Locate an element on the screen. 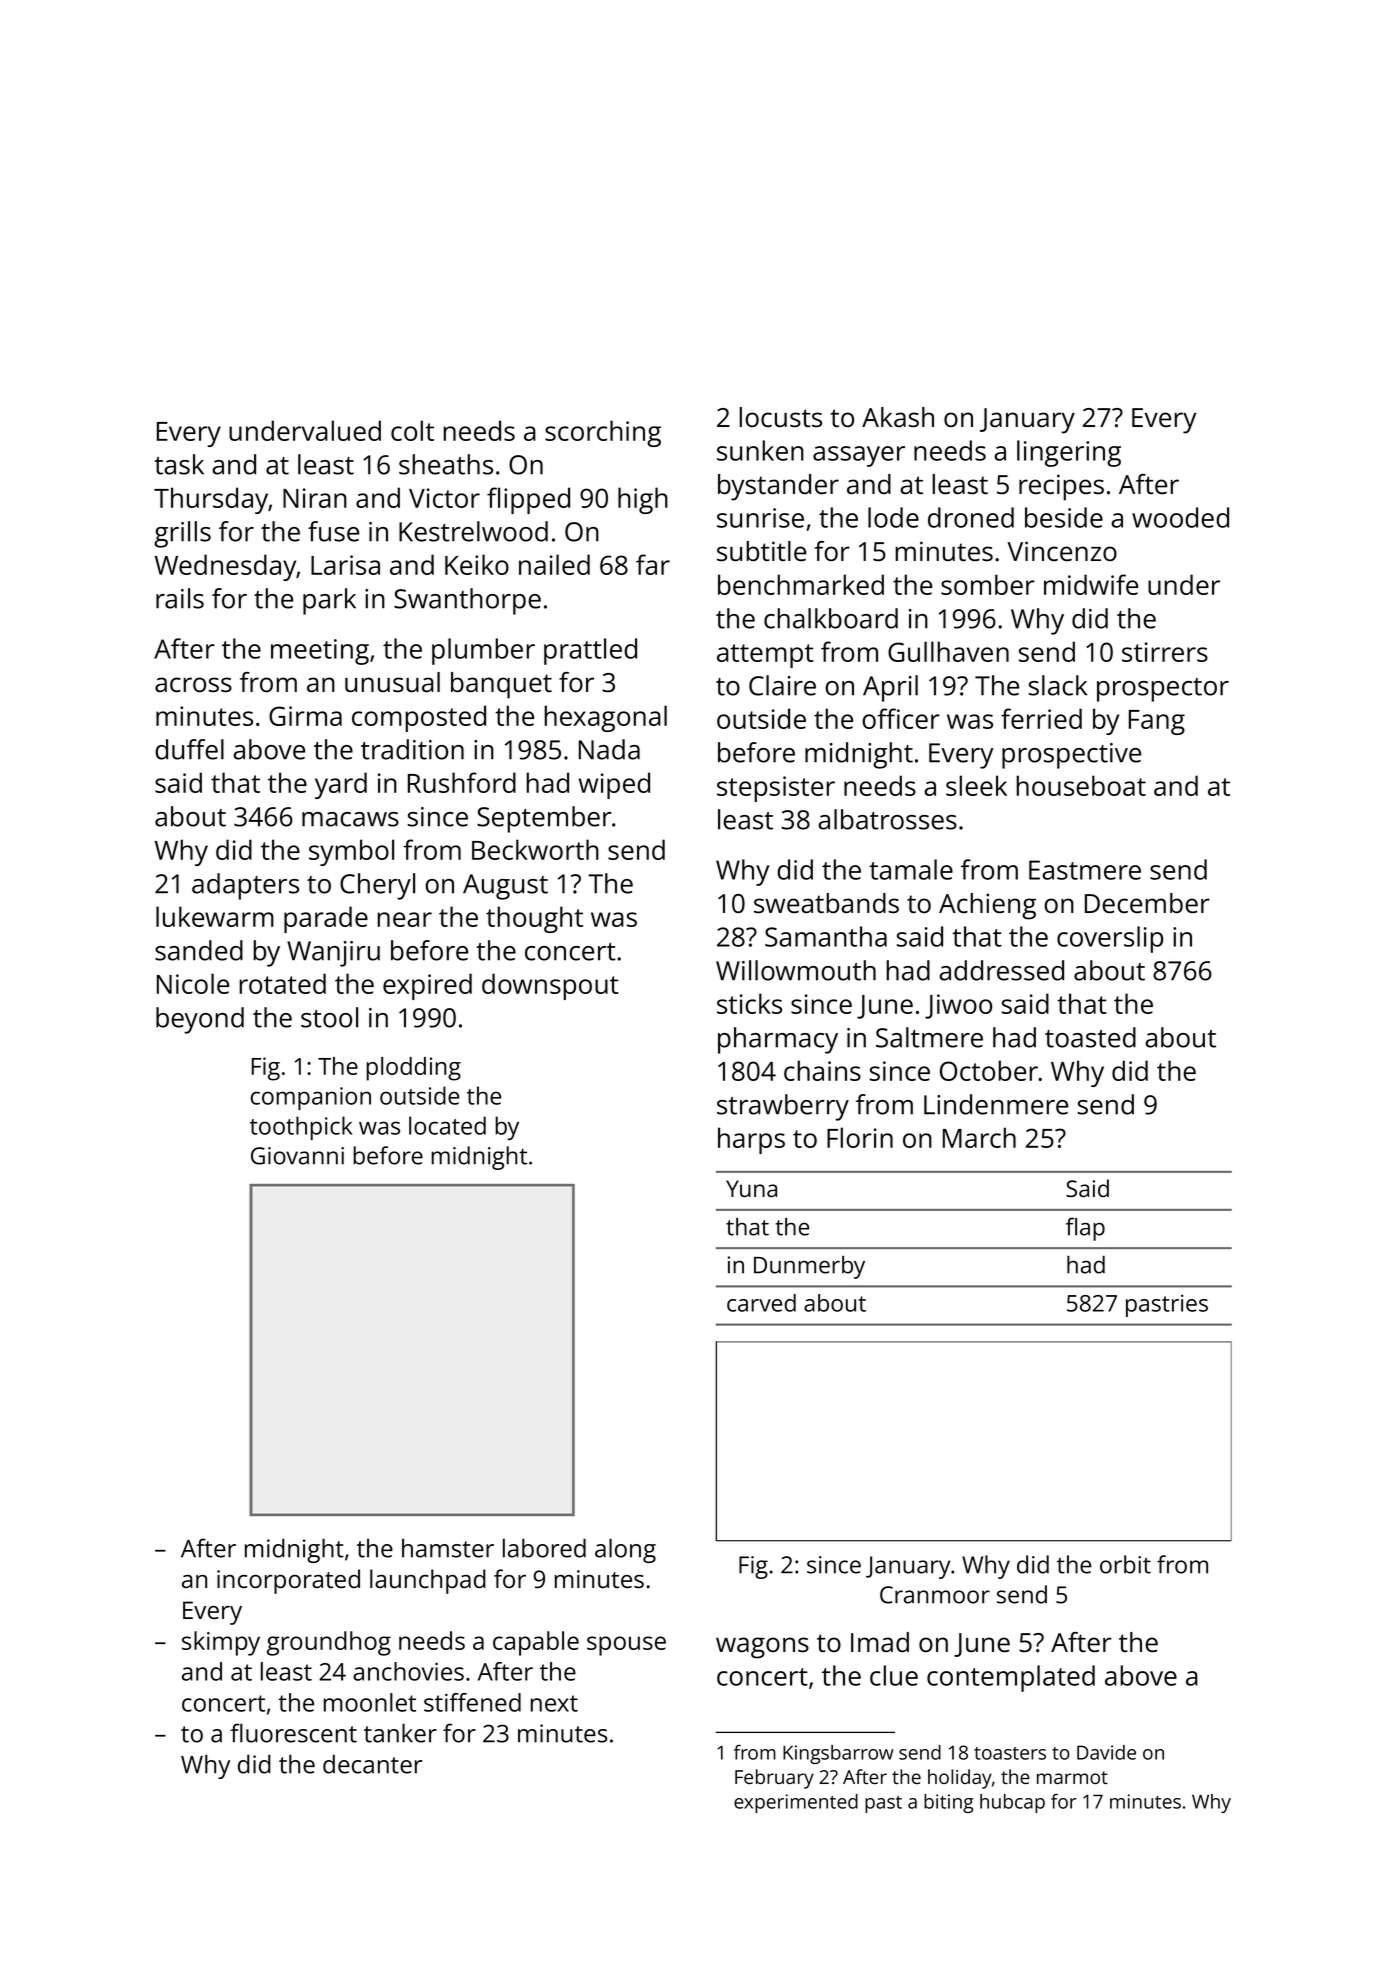  Giovanni is located at coordinates (297, 1156).
